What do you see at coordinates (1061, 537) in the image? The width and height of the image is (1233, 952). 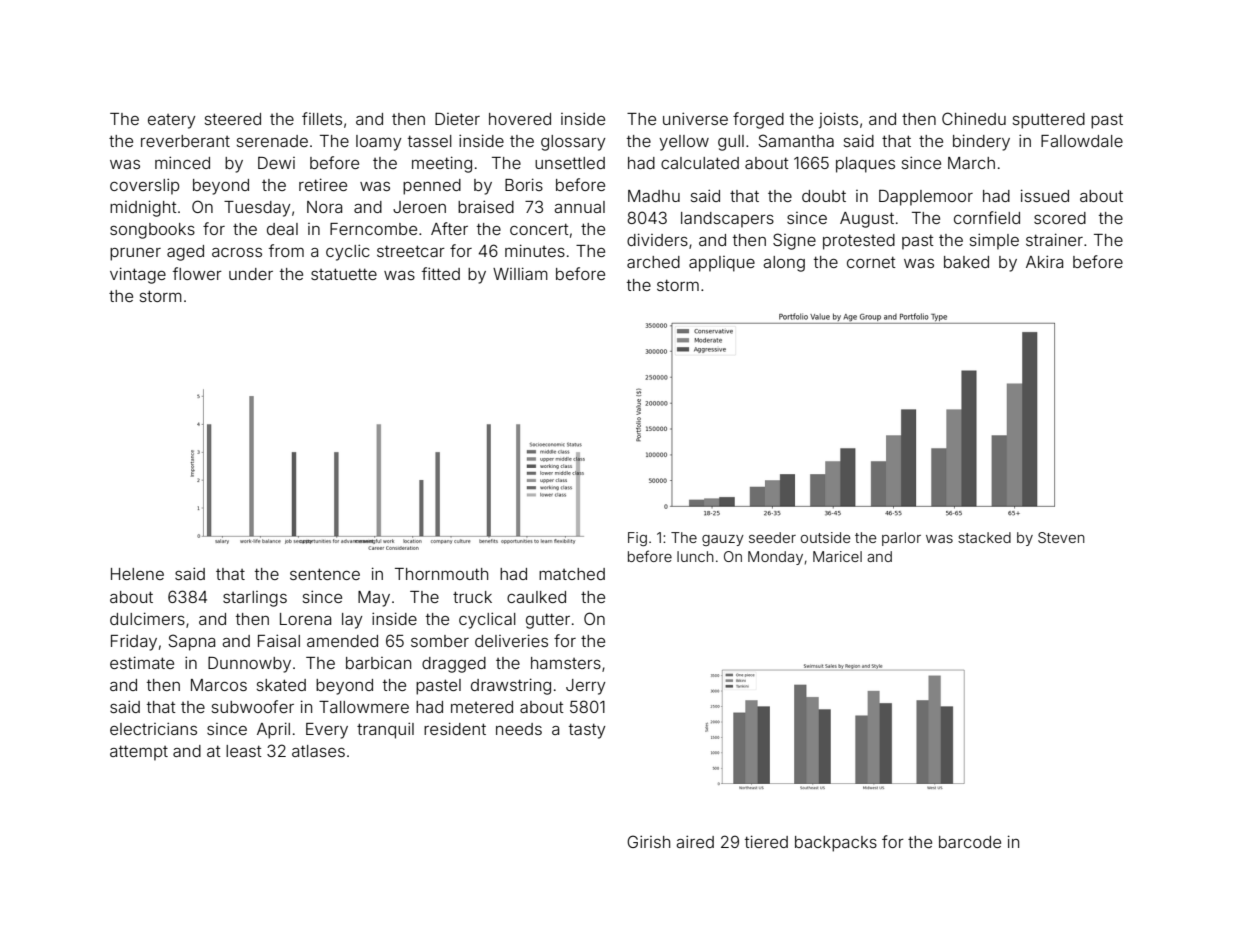 I see `Steven` at bounding box center [1061, 537].
